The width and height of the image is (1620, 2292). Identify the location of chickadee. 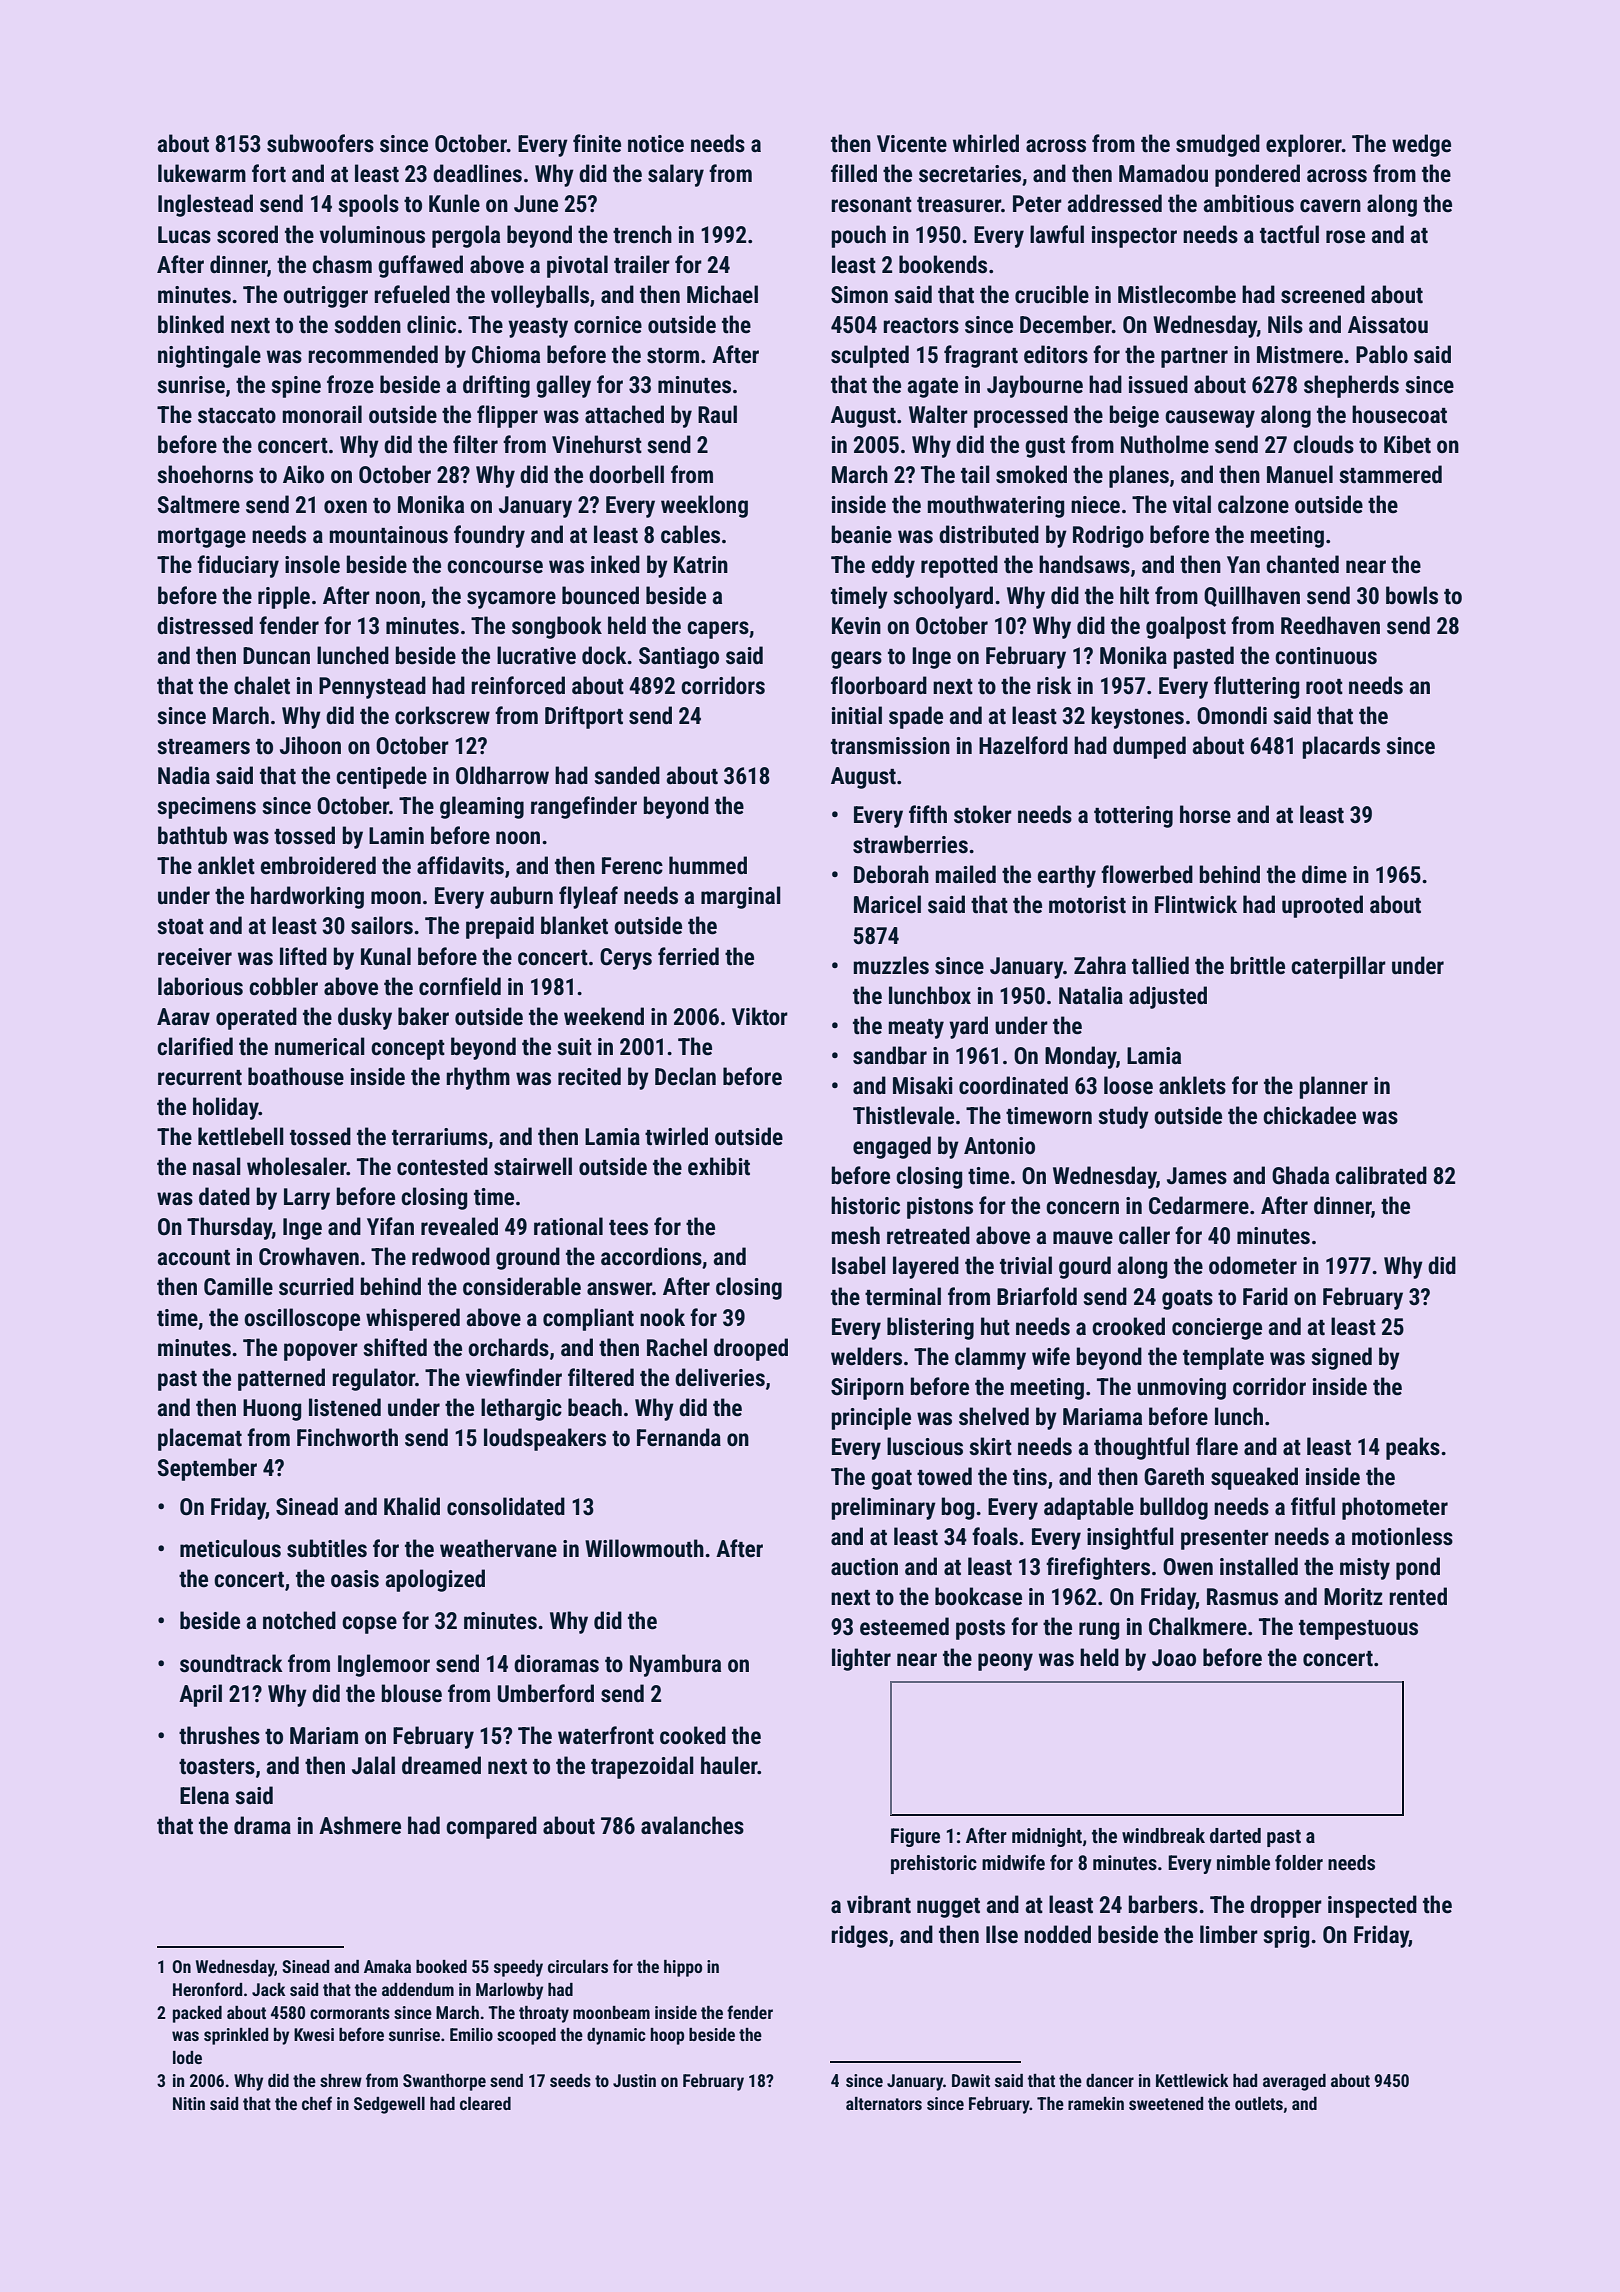
(1309, 1115).
